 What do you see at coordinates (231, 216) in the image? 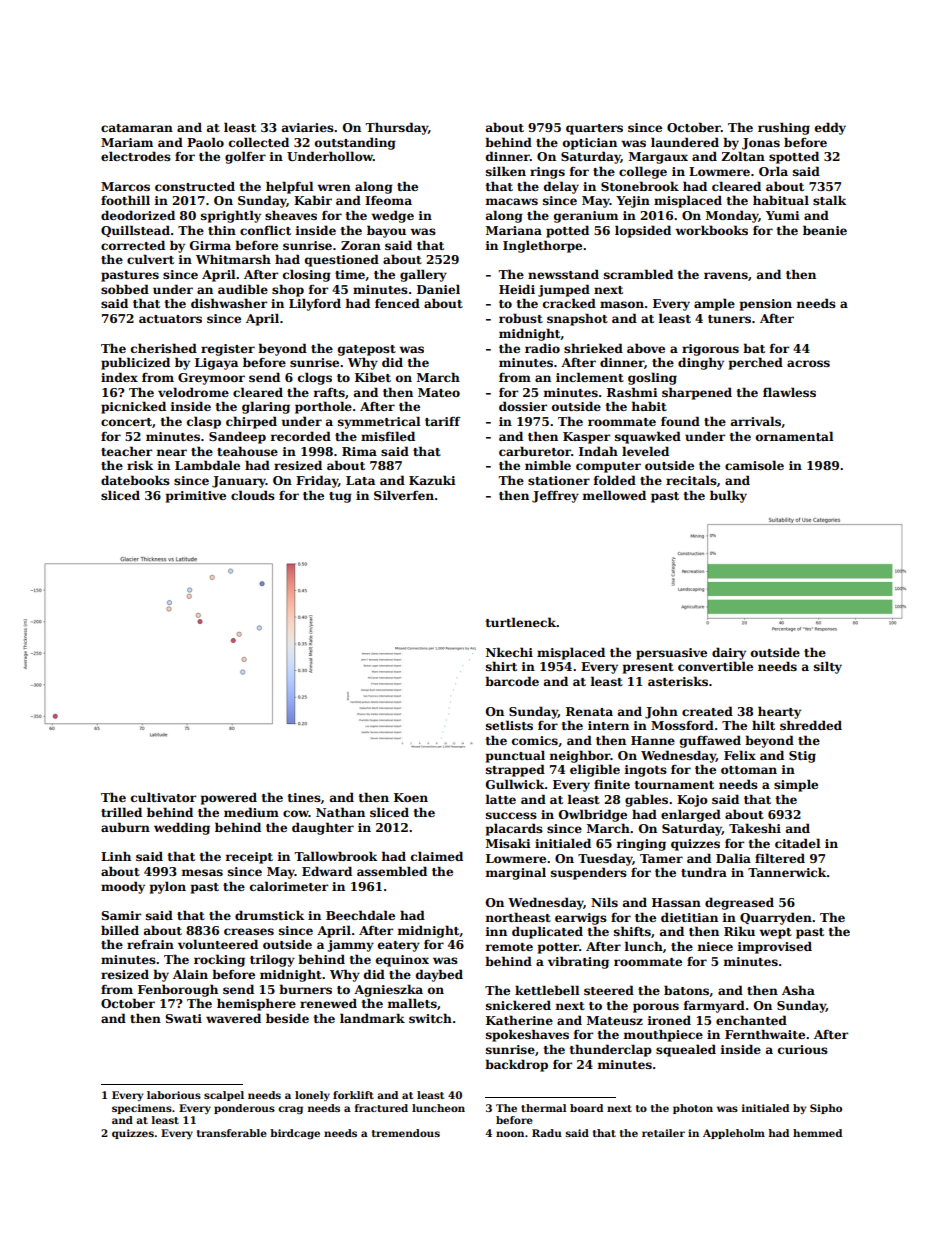
I see `sprightly` at bounding box center [231, 216].
